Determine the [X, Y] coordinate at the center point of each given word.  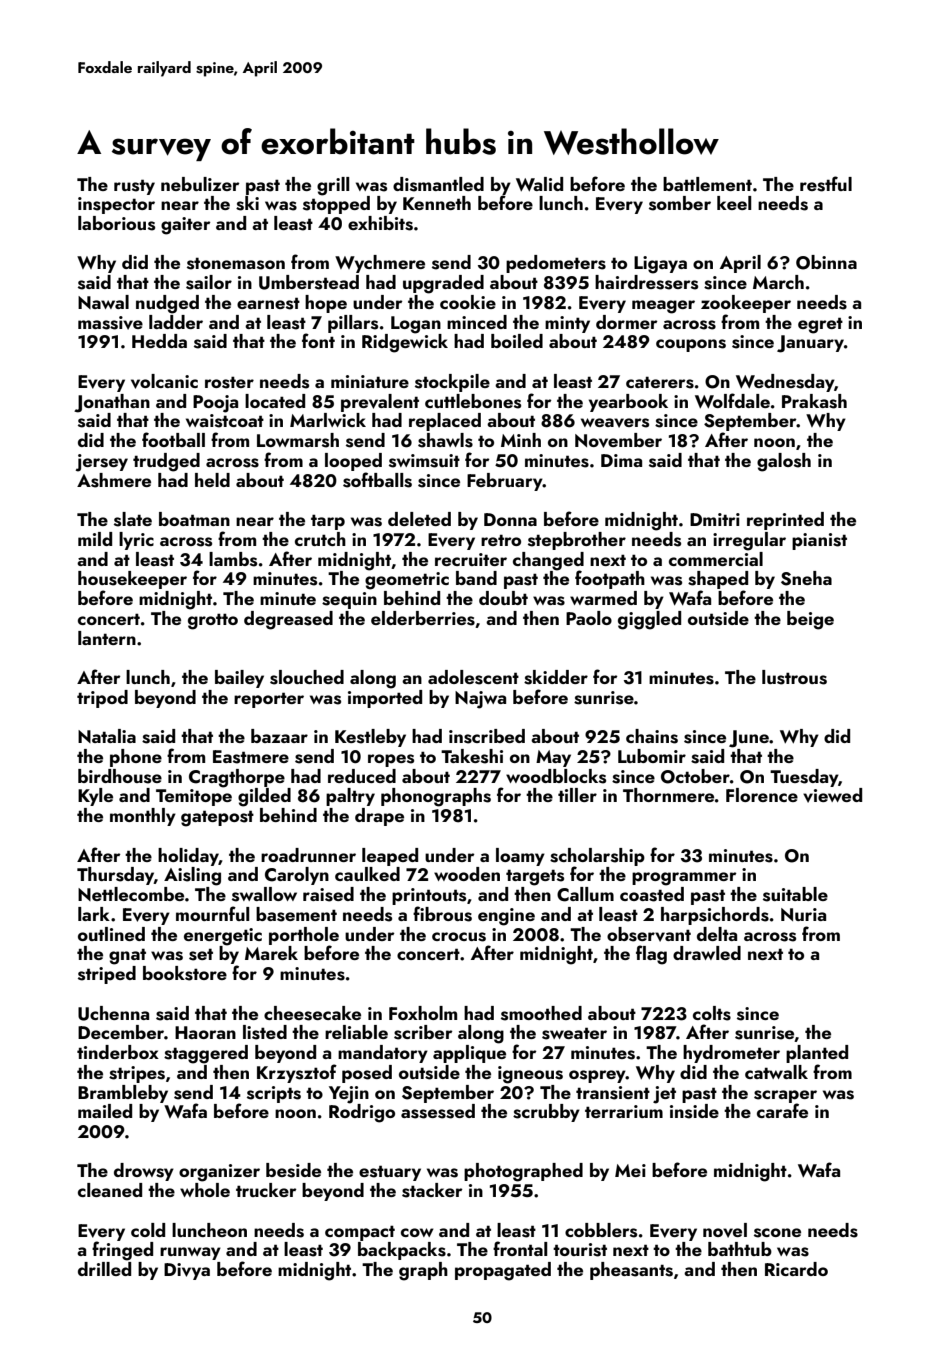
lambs [233, 559]
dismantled [438, 184]
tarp [328, 522]
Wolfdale [732, 400]
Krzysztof [297, 1073]
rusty [134, 187]
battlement [707, 184]
